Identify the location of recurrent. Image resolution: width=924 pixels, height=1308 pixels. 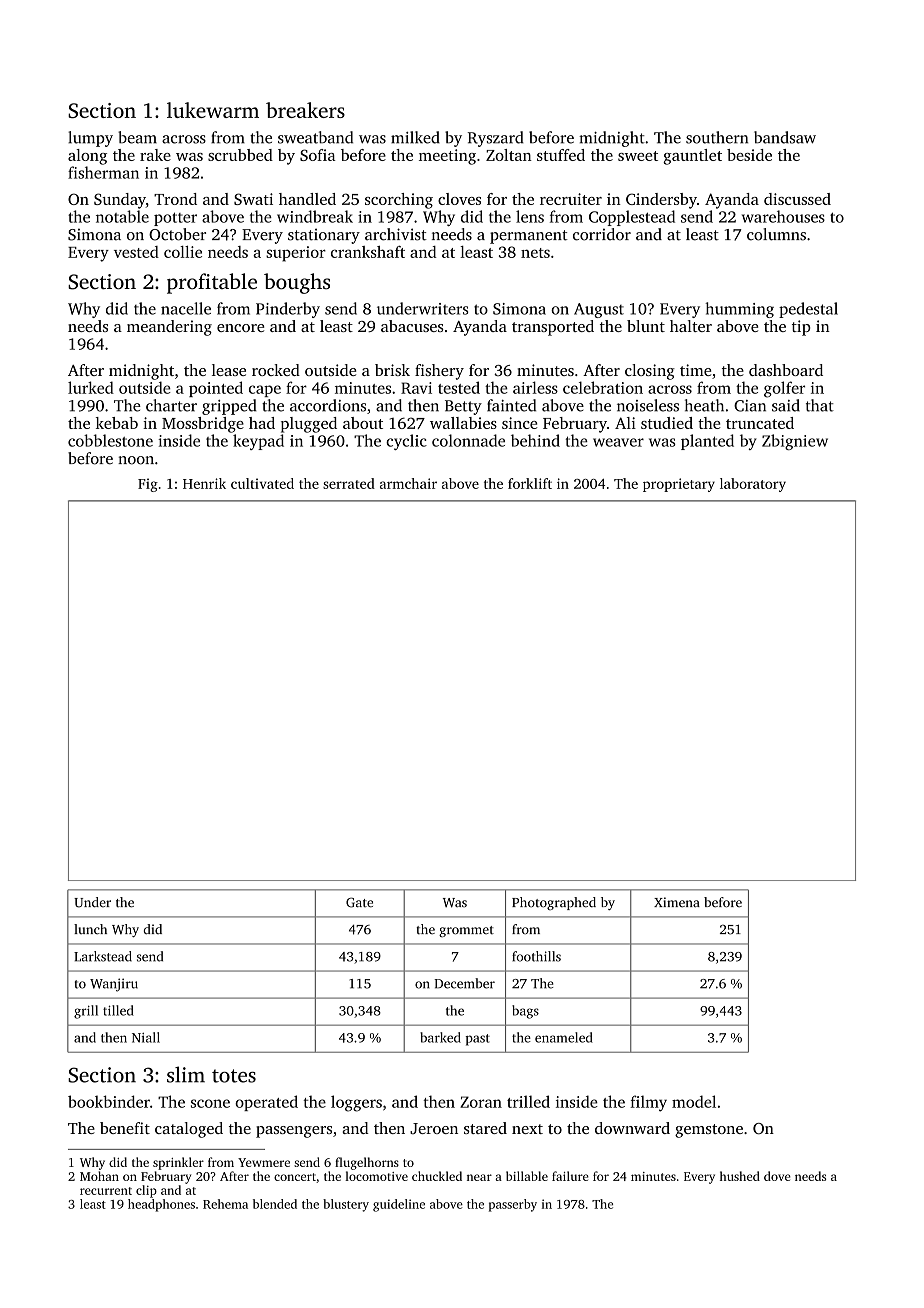
(106, 1191).
